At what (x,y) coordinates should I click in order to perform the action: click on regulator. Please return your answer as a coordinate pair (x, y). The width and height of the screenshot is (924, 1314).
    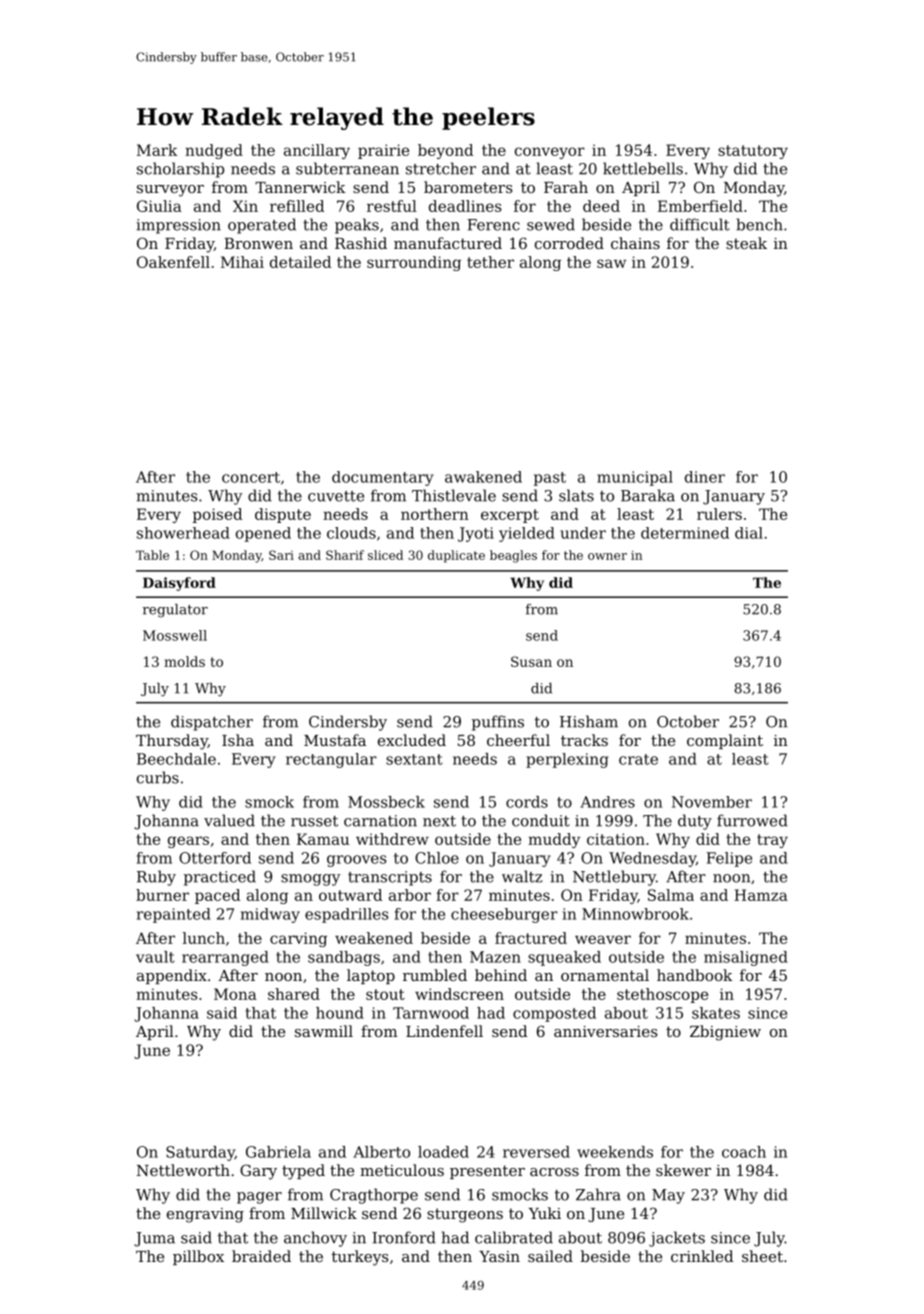
    Looking at the image, I should click on (175, 611).
